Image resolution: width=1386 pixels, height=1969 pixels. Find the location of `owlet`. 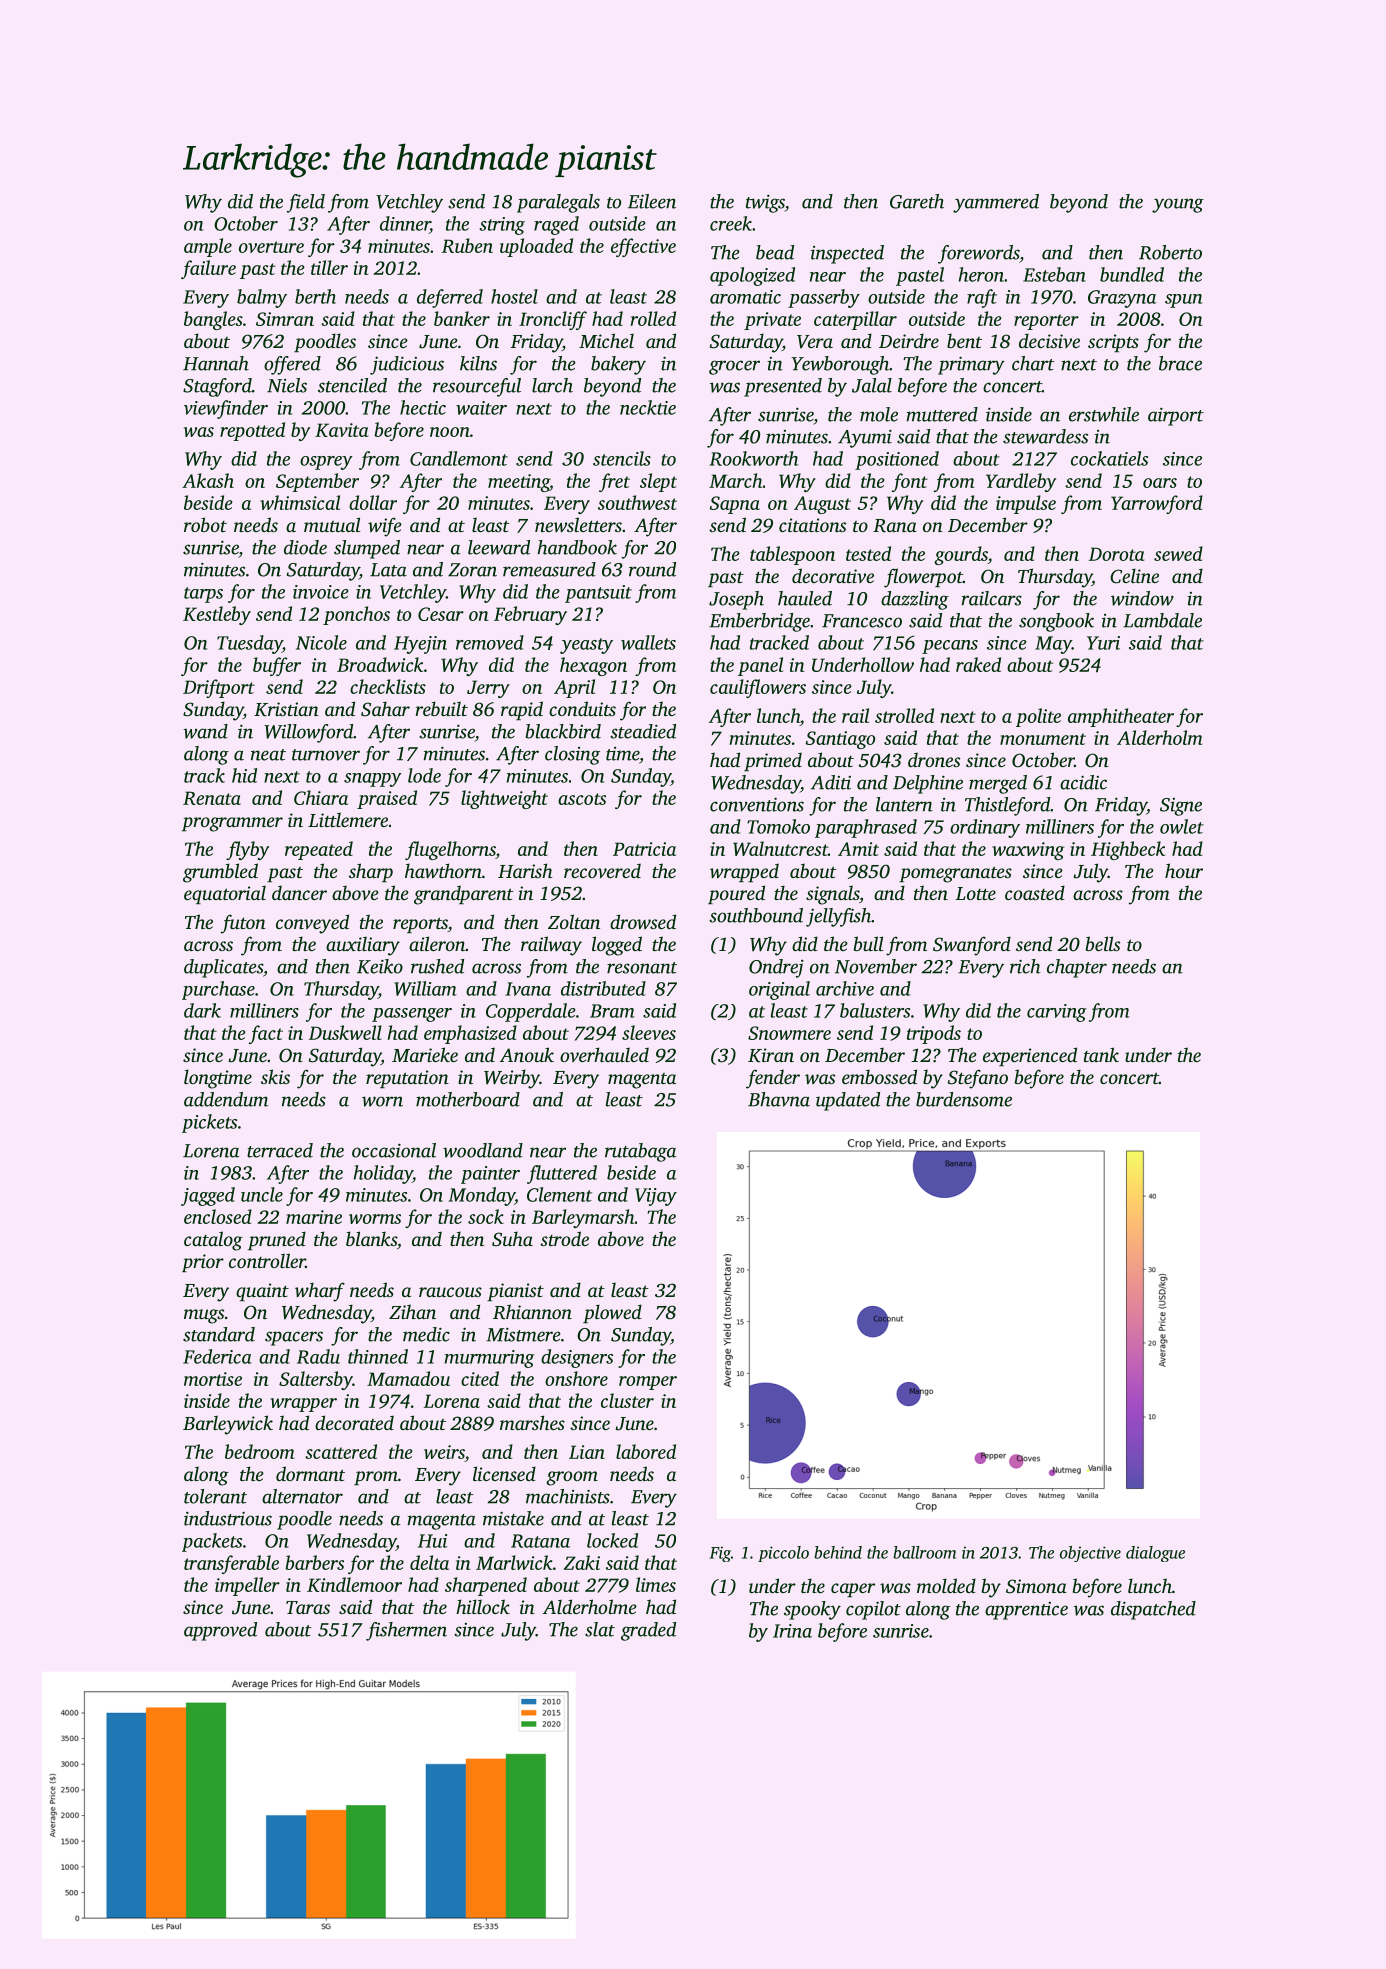

owlet is located at coordinates (1182, 826).
